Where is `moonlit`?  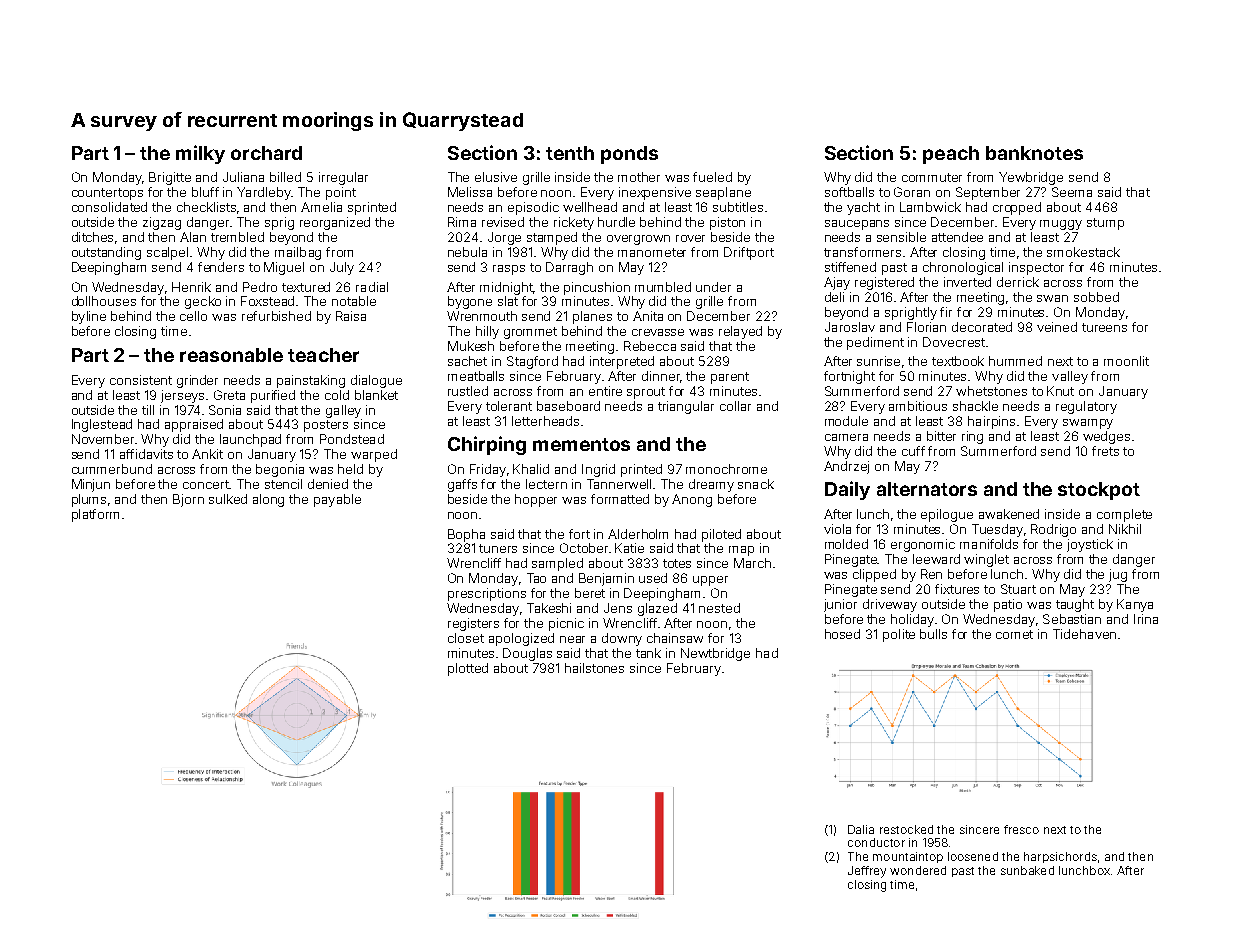 moonlit is located at coordinates (1126, 361).
